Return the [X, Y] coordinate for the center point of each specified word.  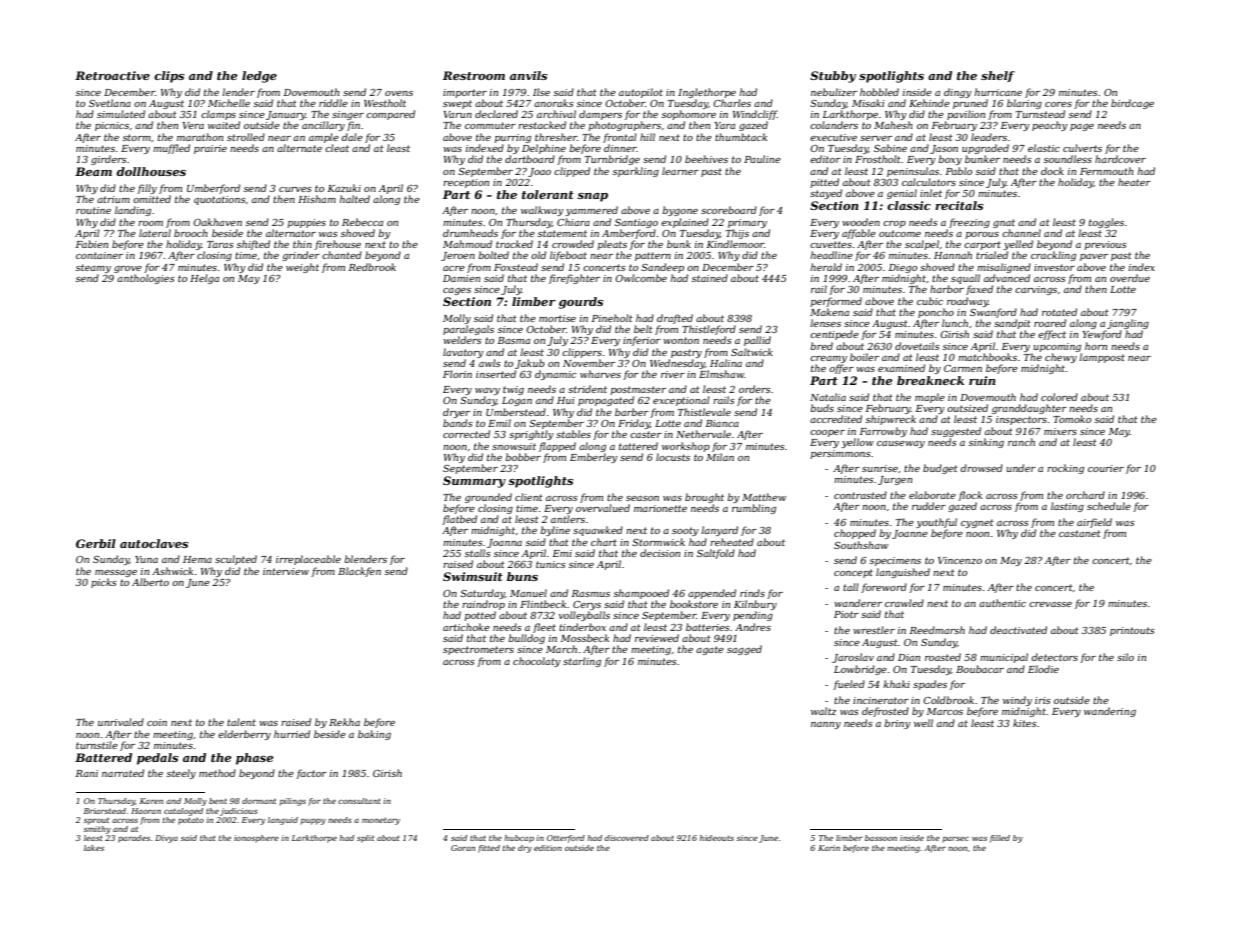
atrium [113, 199]
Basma [514, 340]
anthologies [146, 279]
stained [710, 278]
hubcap [519, 839]
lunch [955, 323]
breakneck [930, 380]
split [365, 839]
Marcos [945, 711]
